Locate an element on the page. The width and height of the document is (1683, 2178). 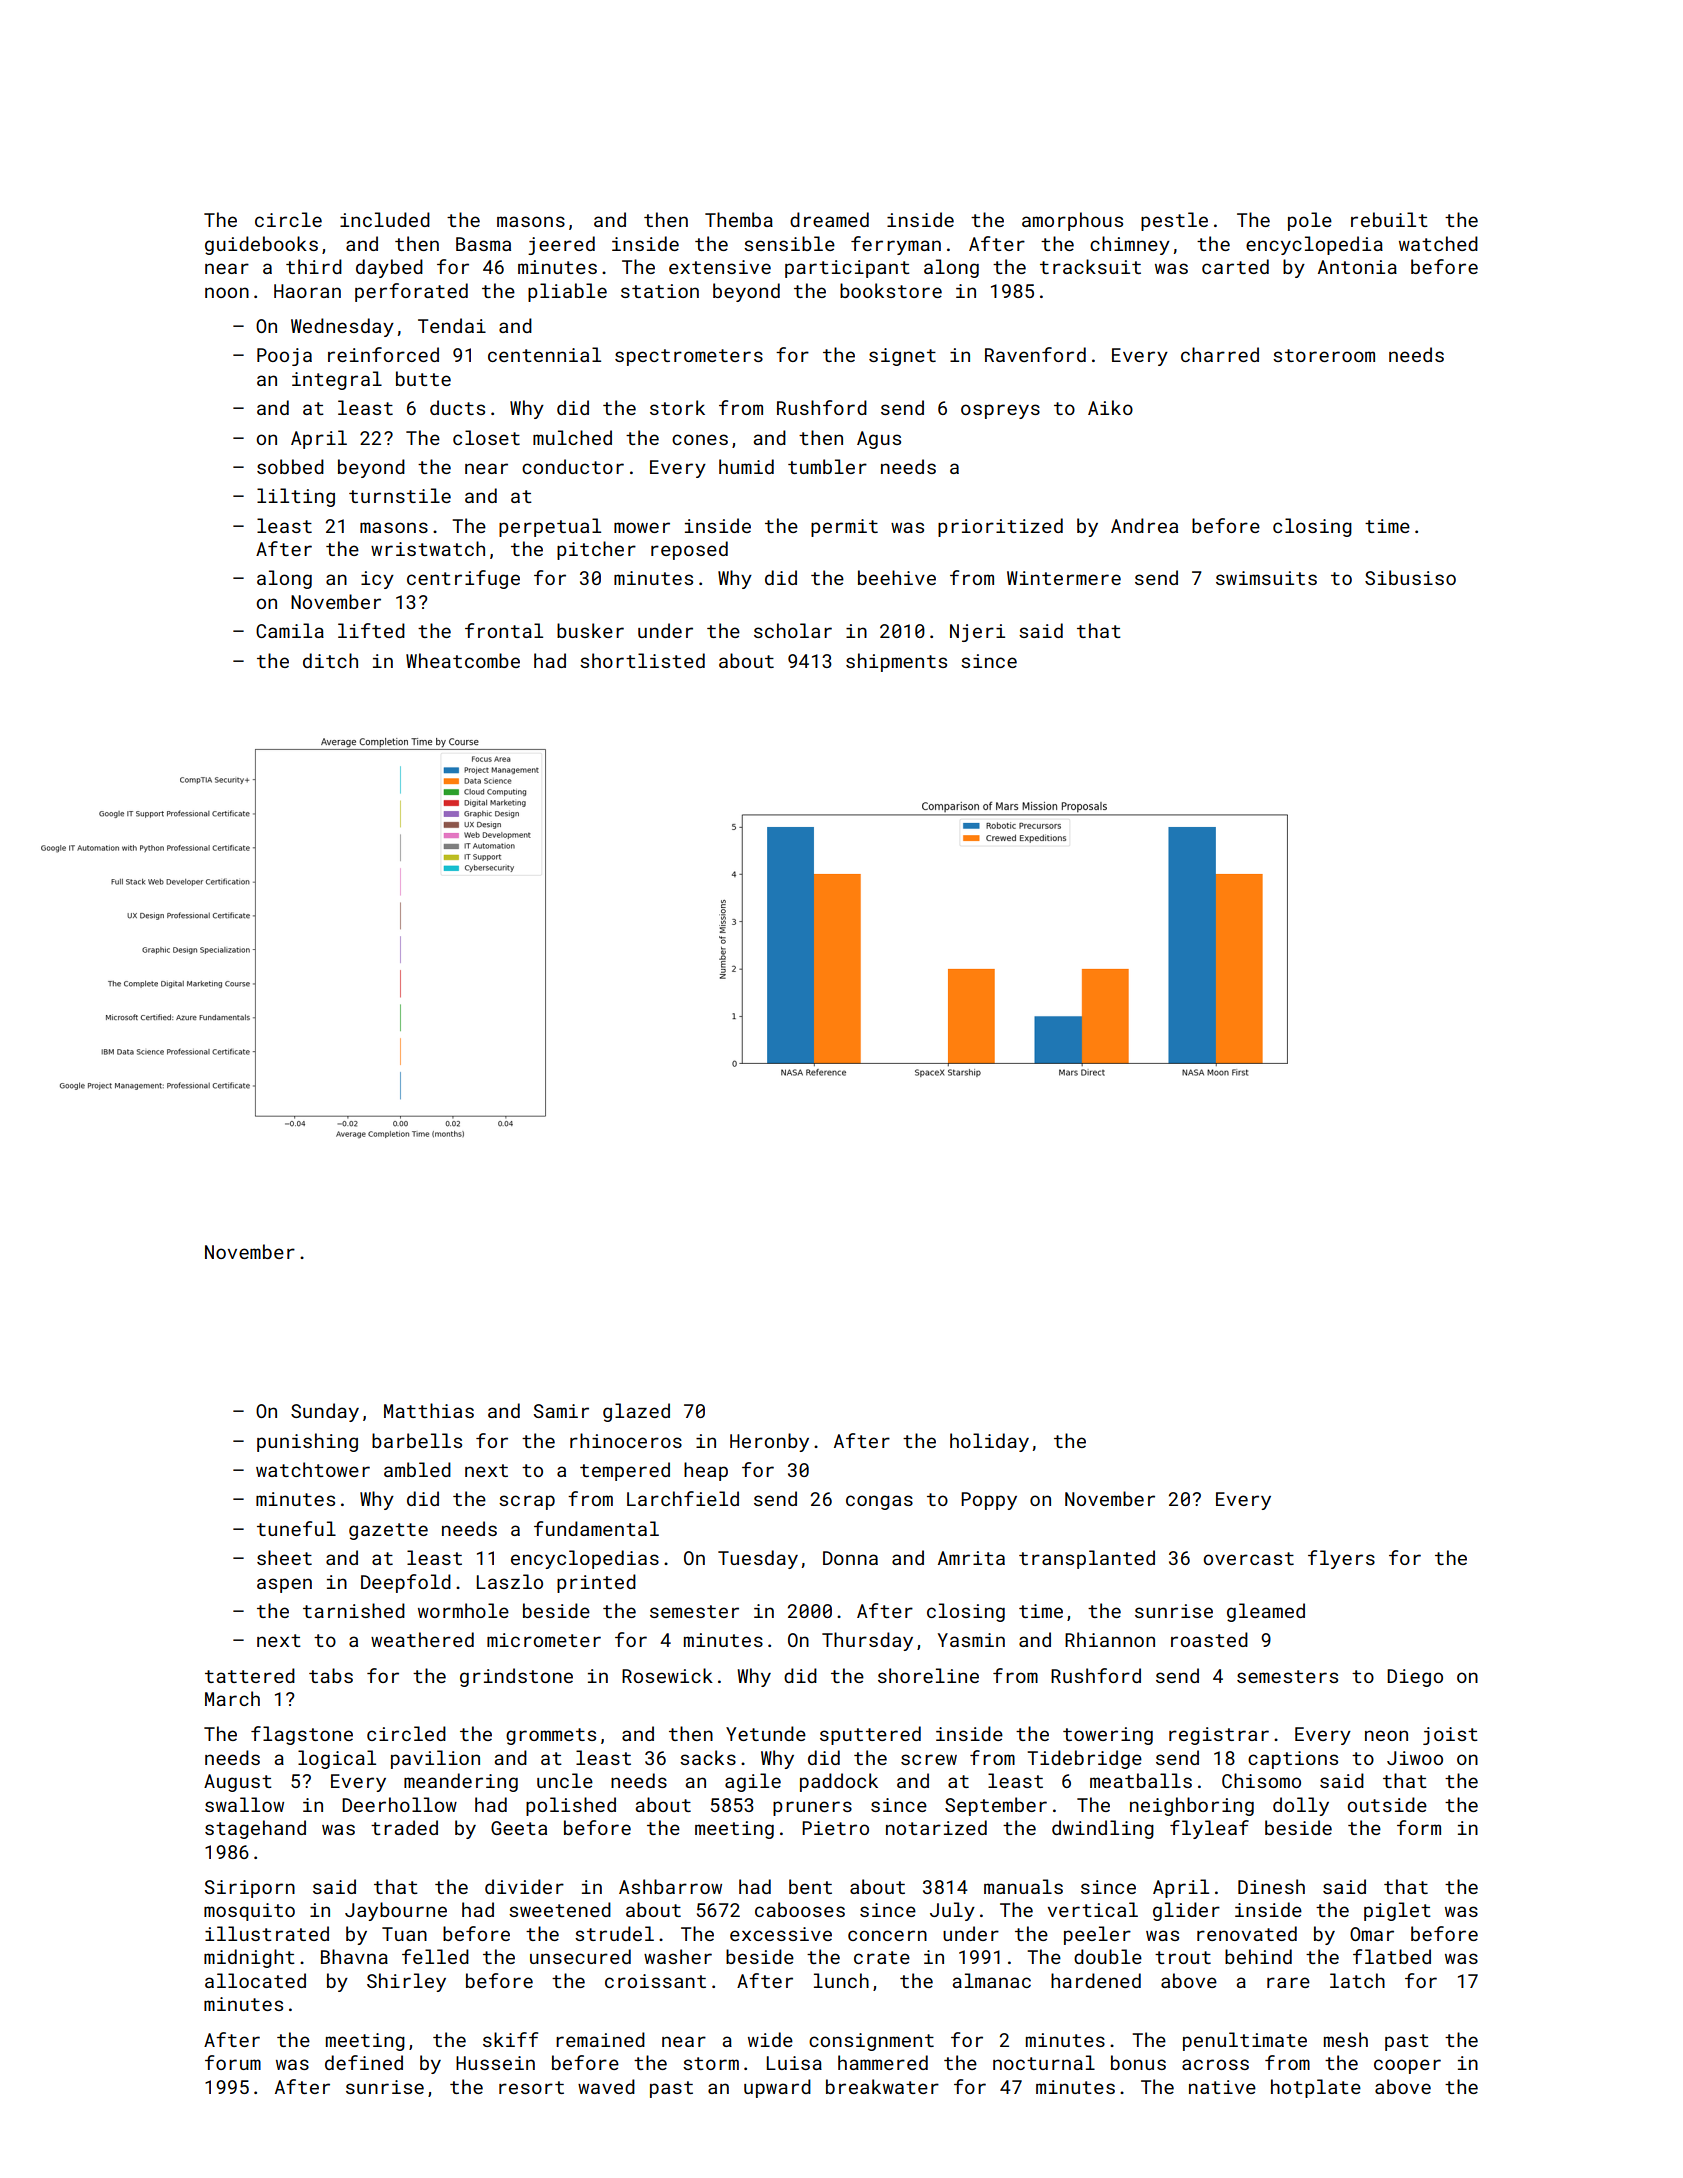
shortlisted is located at coordinates (642, 660).
